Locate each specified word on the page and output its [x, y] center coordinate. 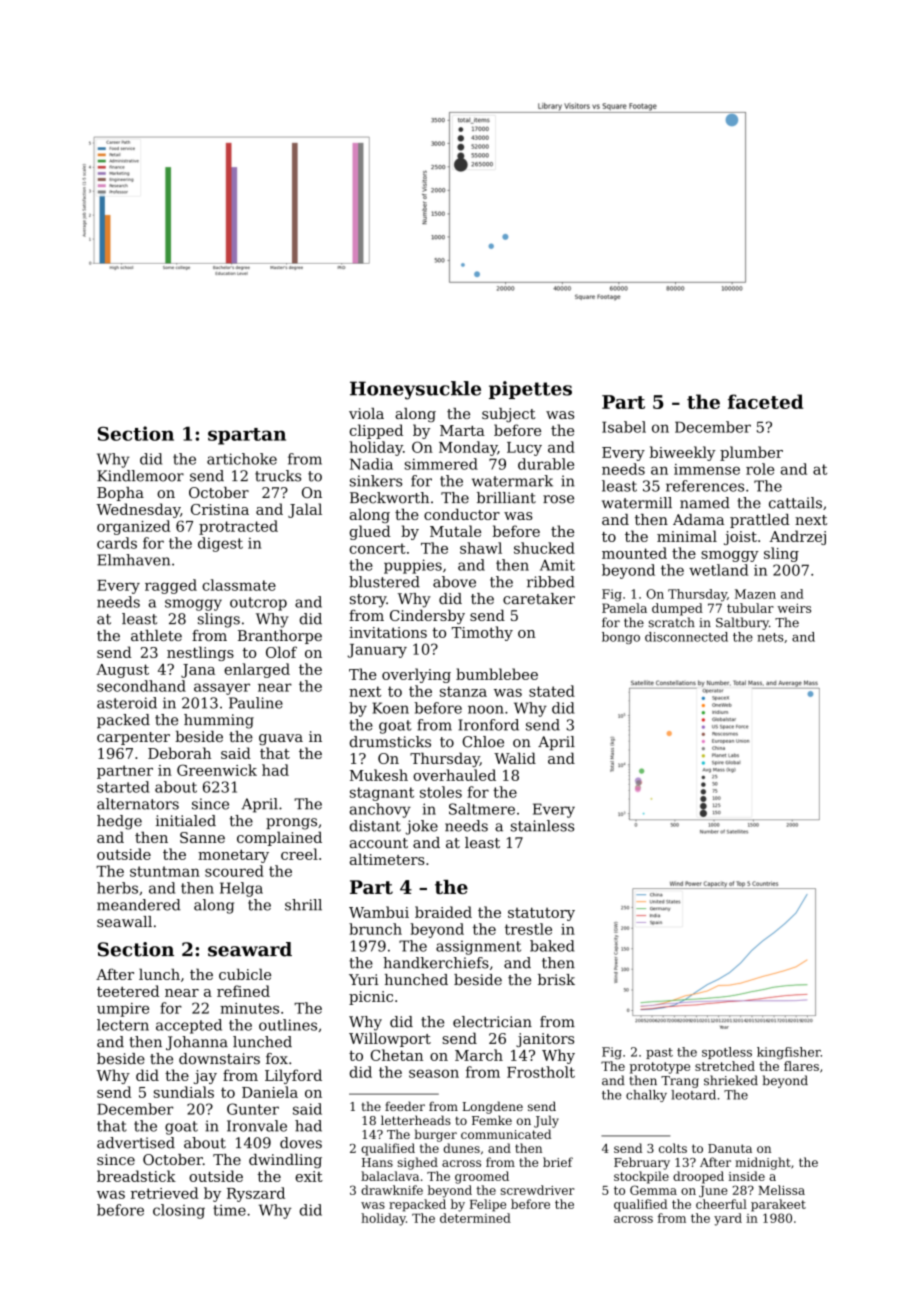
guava [281, 740]
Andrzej [797, 537]
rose [558, 499]
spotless [727, 1053]
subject [509, 415]
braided [443, 912]
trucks [278, 476]
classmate [239, 585]
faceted [765, 401]
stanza [463, 691]
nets [770, 637]
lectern [123, 1025]
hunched [416, 980]
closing [179, 1211]
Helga [241, 889]
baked [552, 946]
